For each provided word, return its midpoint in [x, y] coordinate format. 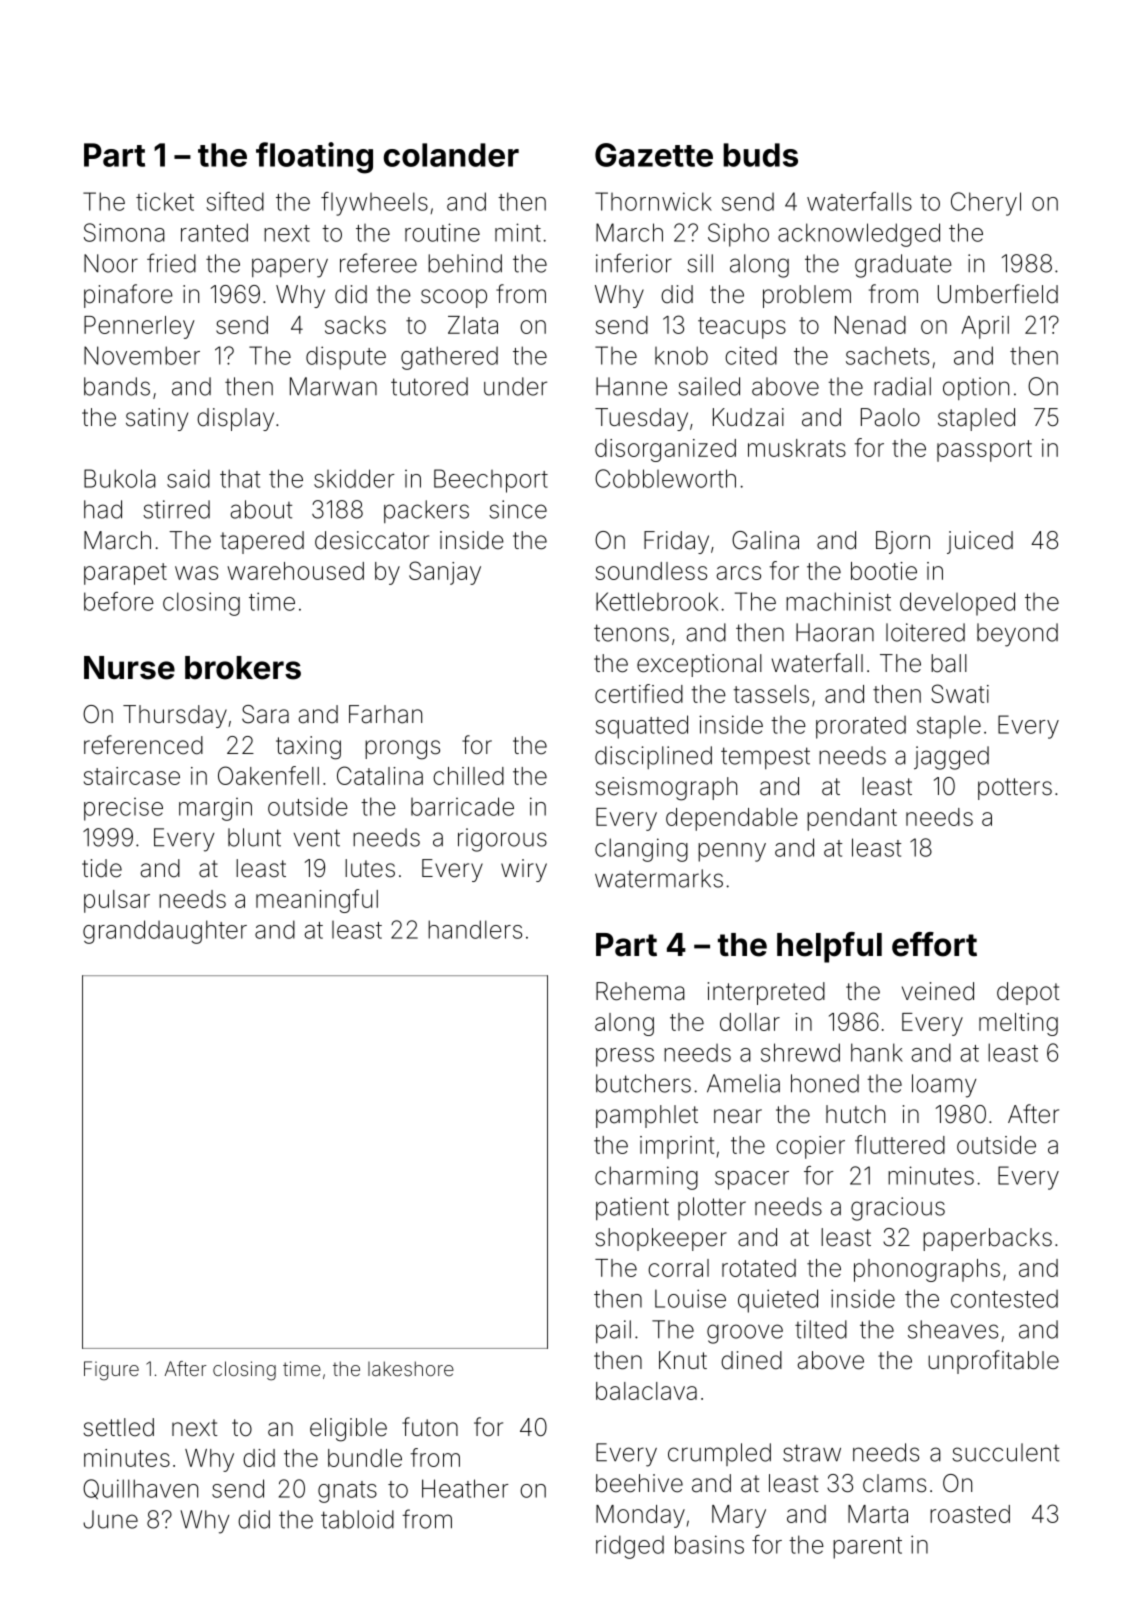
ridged [630, 1547]
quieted [778, 1301]
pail [613, 1331]
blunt [254, 837]
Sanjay [445, 573]
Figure [111, 1371]
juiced [980, 542]
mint [518, 232]
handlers [475, 929]
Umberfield [998, 294]
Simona [124, 232]
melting [1018, 1024]
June [110, 1519]
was [196, 573]
